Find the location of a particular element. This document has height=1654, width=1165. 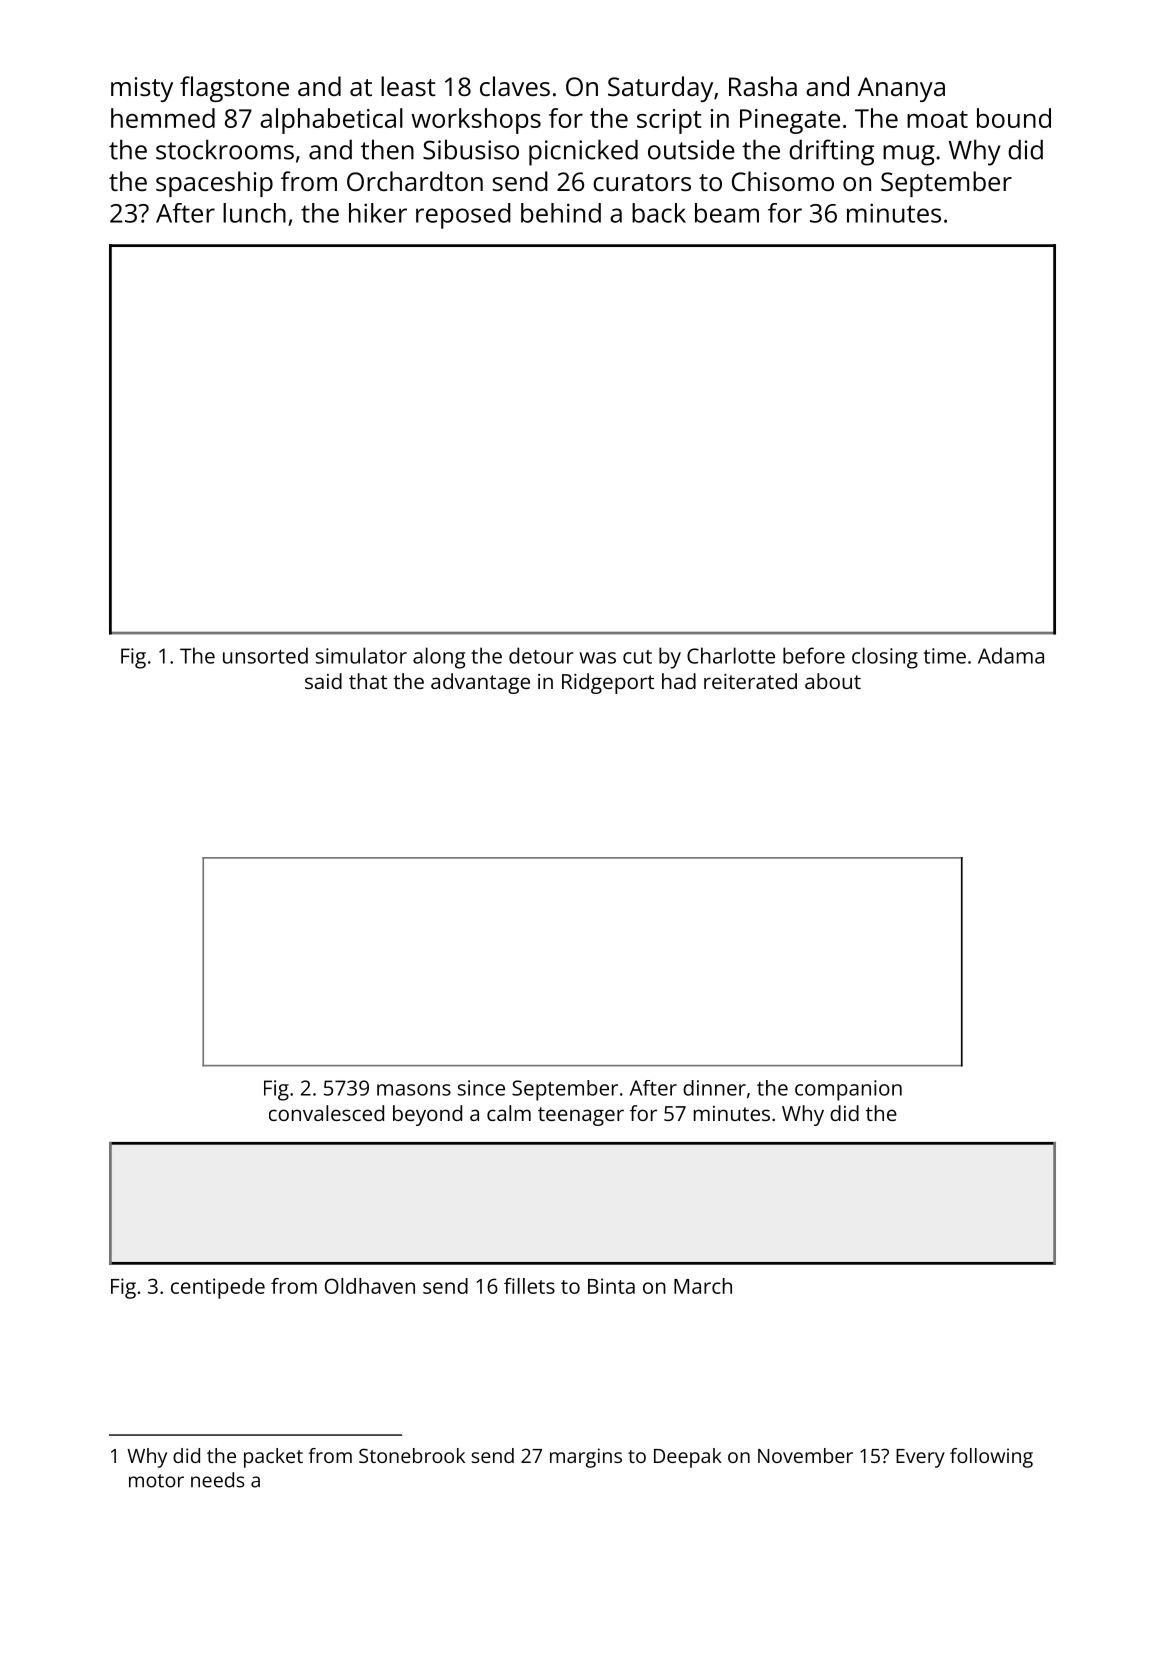

about is located at coordinates (833, 681).
